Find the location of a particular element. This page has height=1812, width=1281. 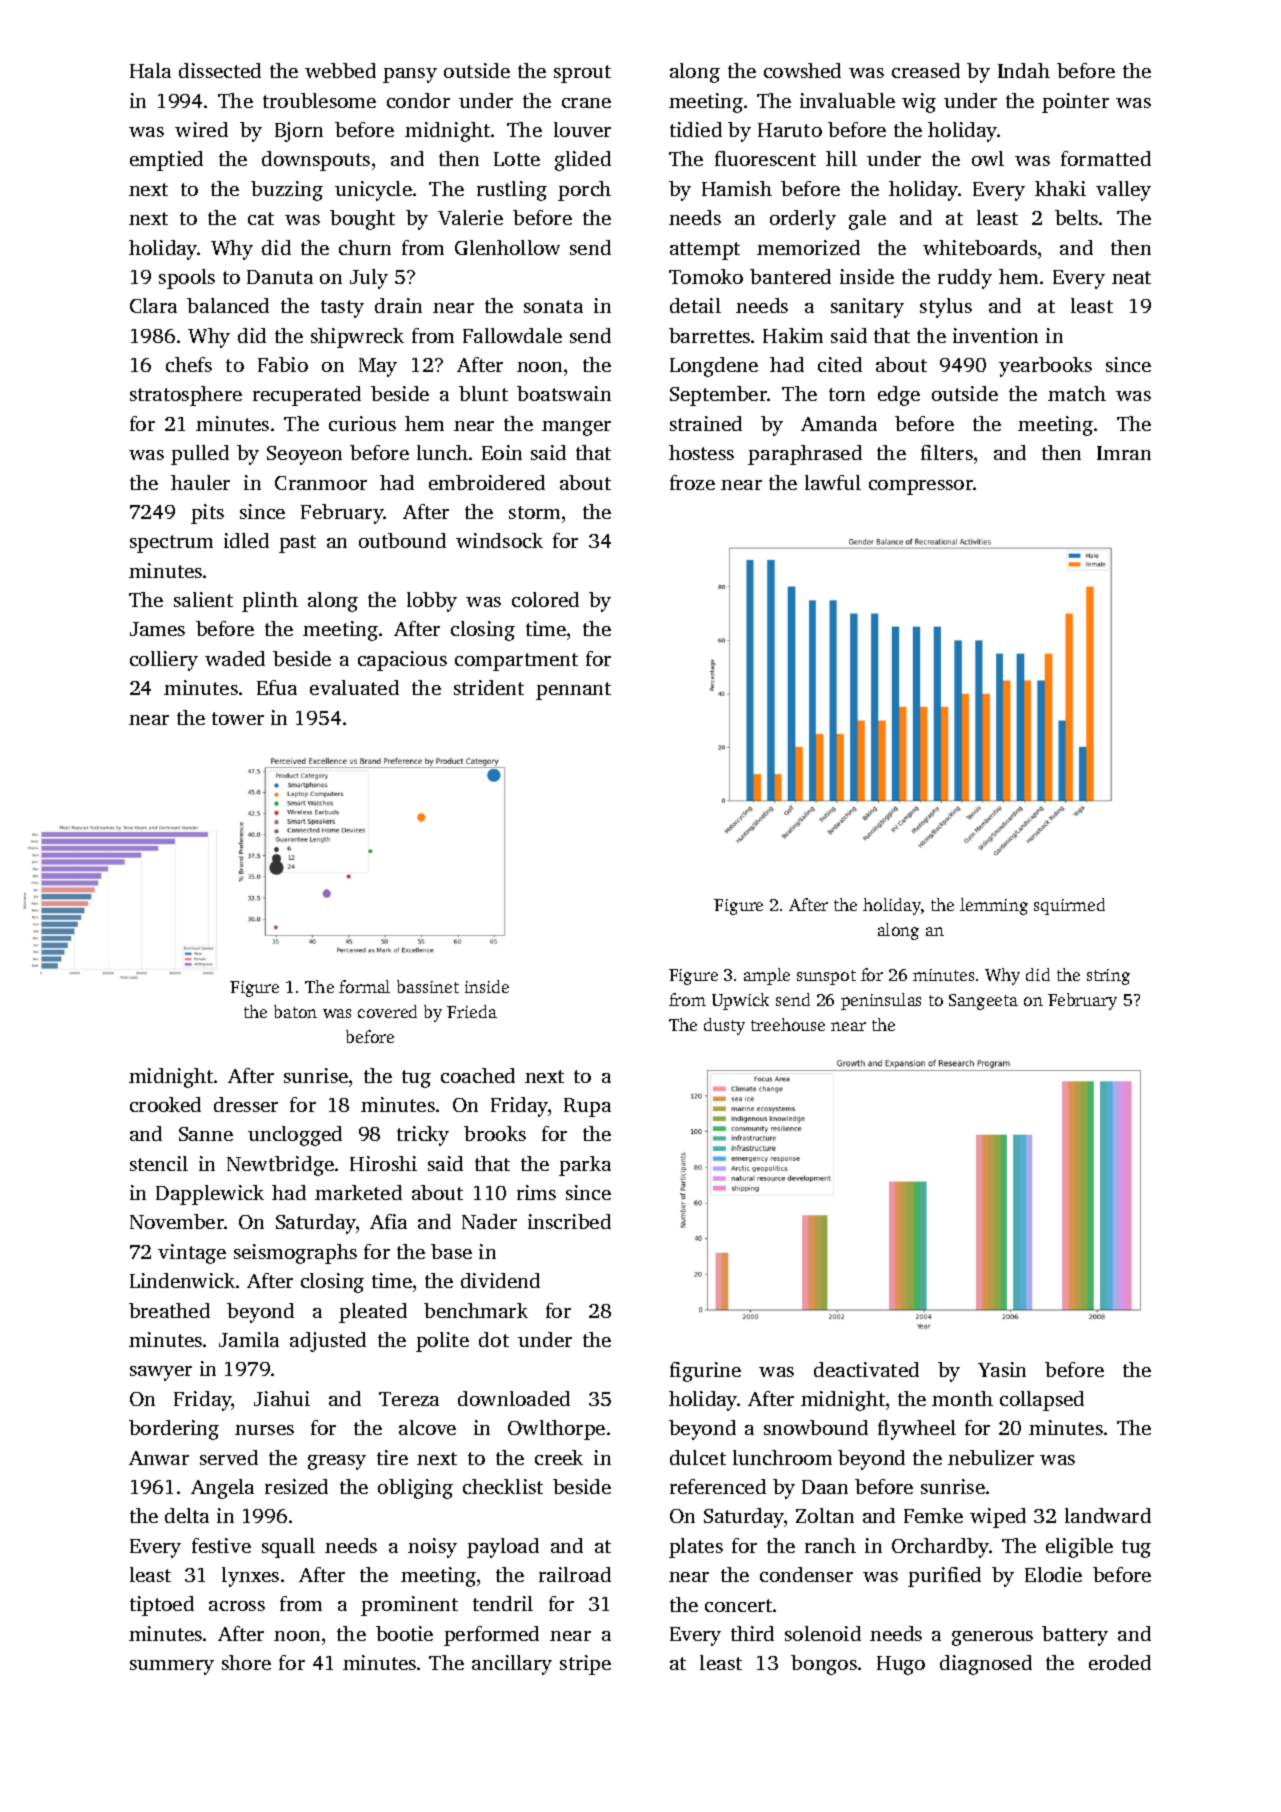

Sangeeta is located at coordinates (983, 1002).
